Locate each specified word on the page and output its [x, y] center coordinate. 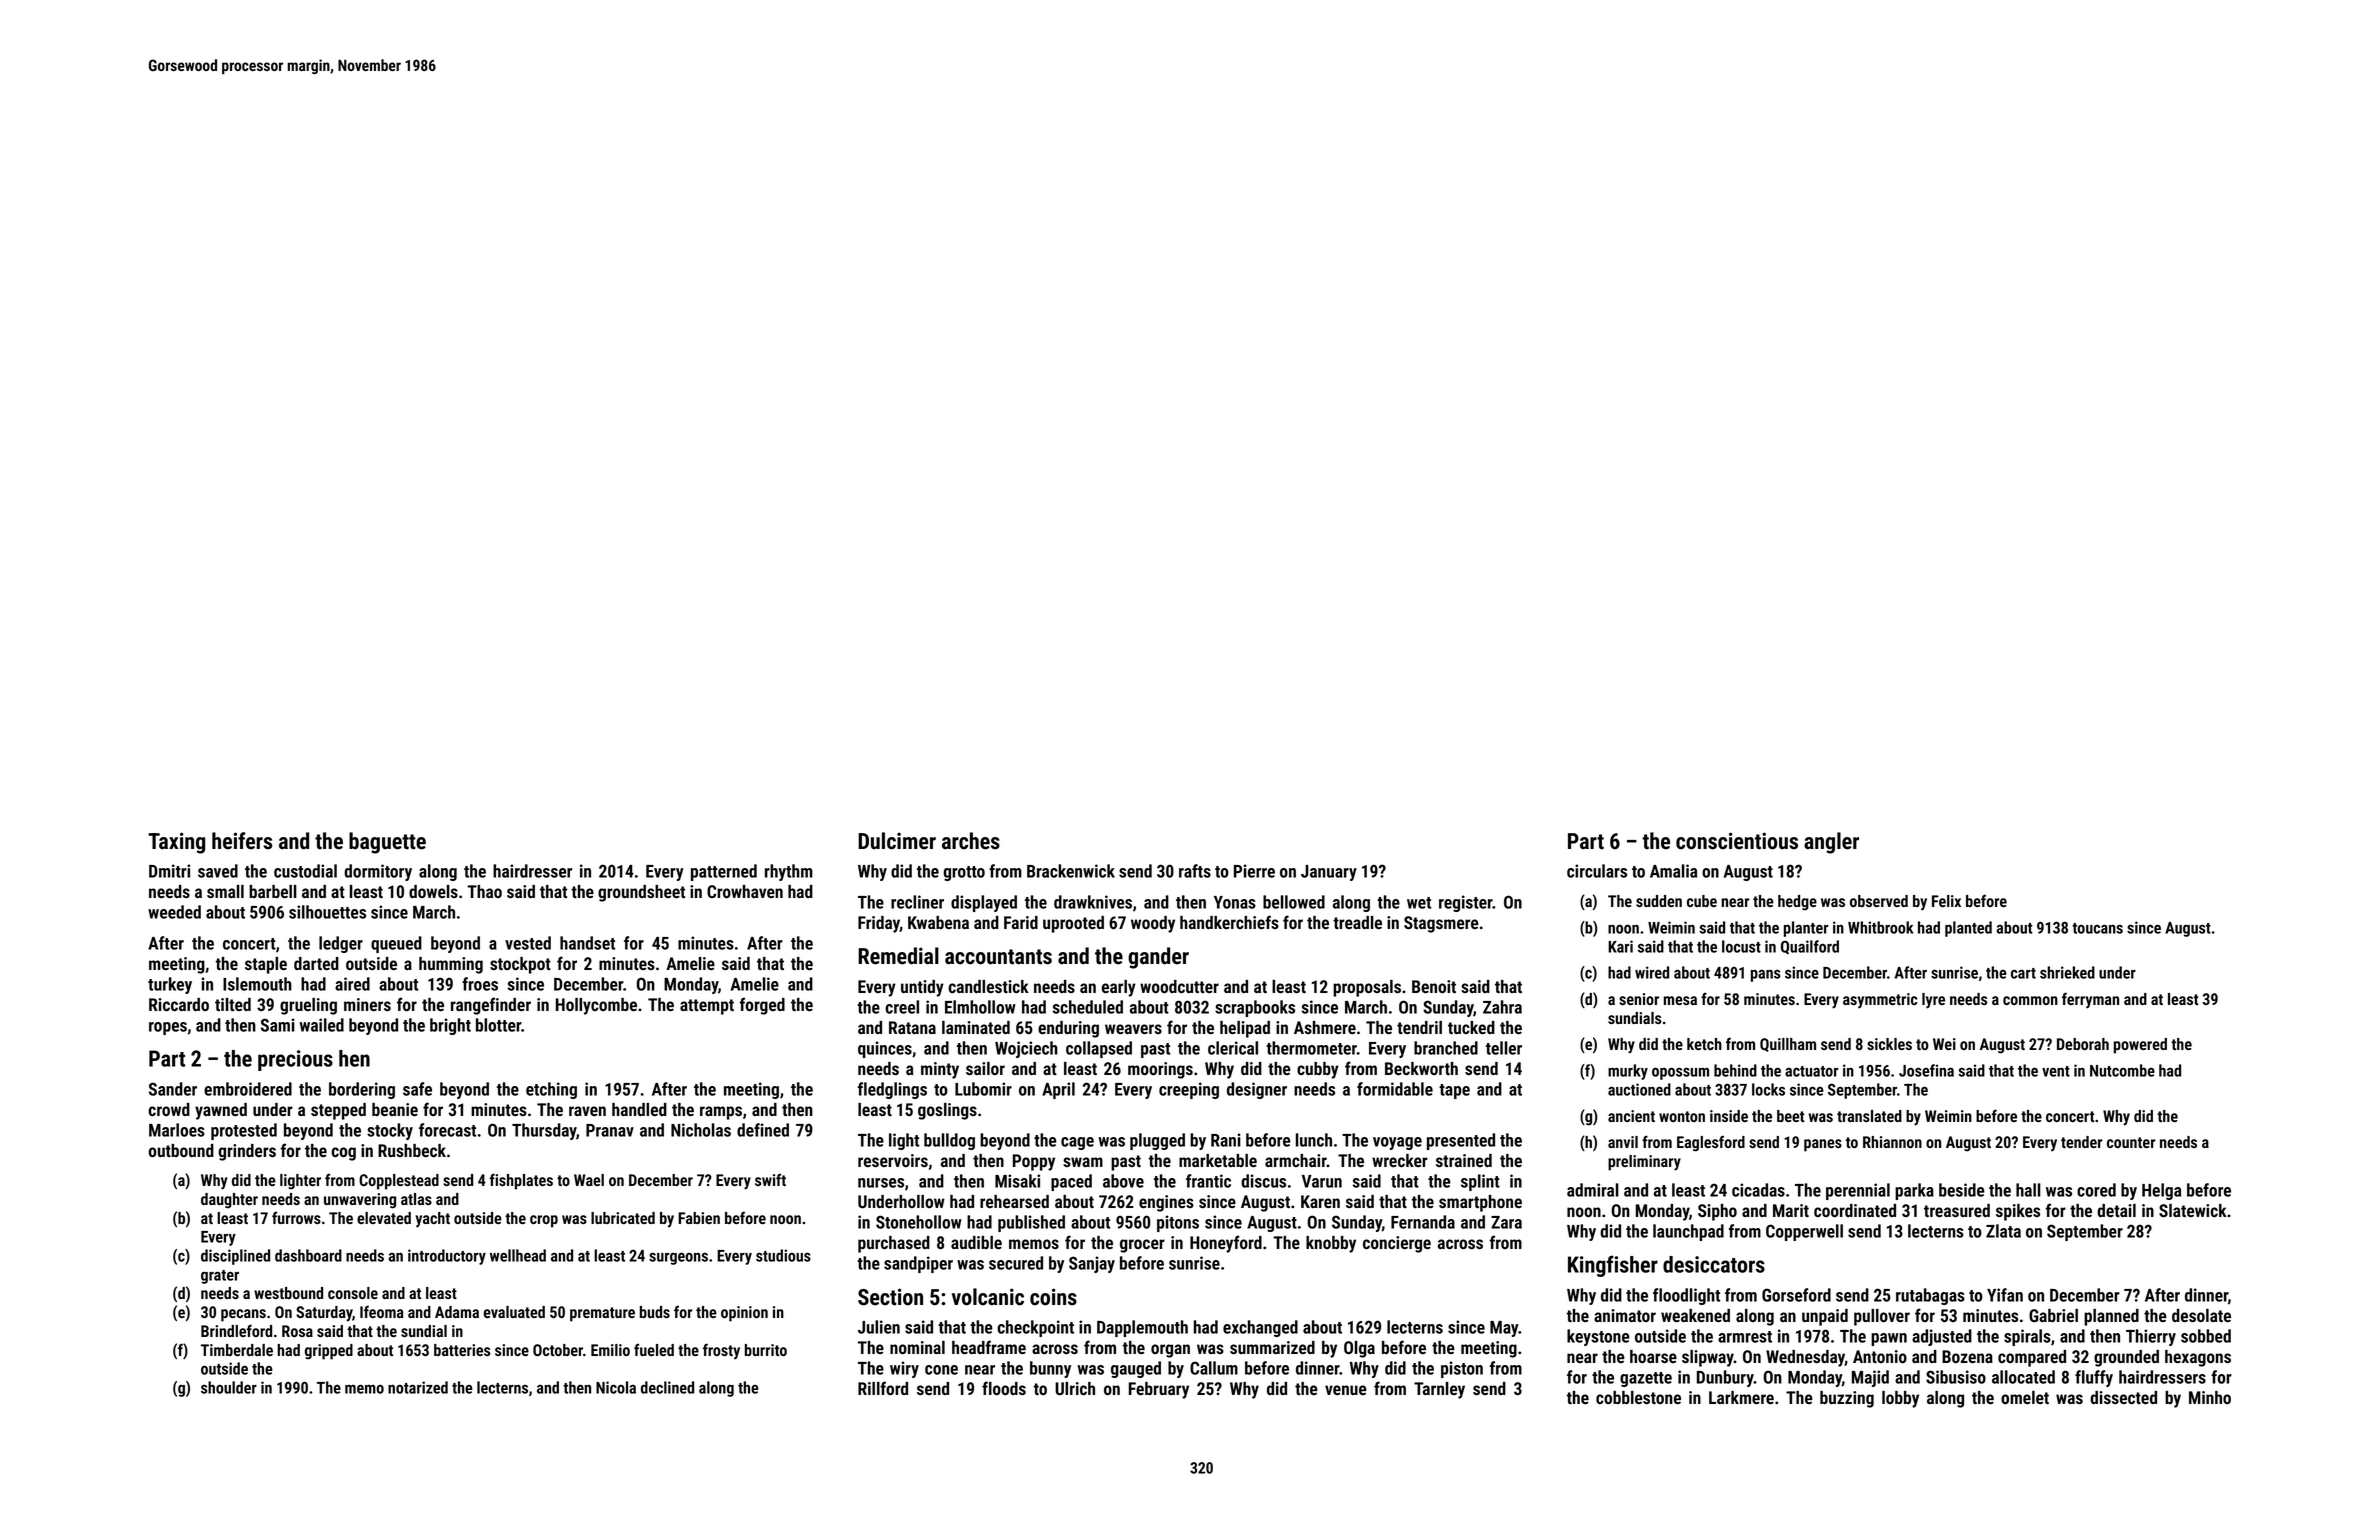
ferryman [2090, 1000]
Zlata [2003, 1231]
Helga [2161, 1191]
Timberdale [237, 1350]
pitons [1178, 1223]
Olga [1359, 1349]
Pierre [1254, 871]
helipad [1245, 1029]
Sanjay [1092, 1264]
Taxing [176, 843]
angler [1831, 843]
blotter [498, 1025]
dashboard [308, 1255]
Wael [589, 1180]
